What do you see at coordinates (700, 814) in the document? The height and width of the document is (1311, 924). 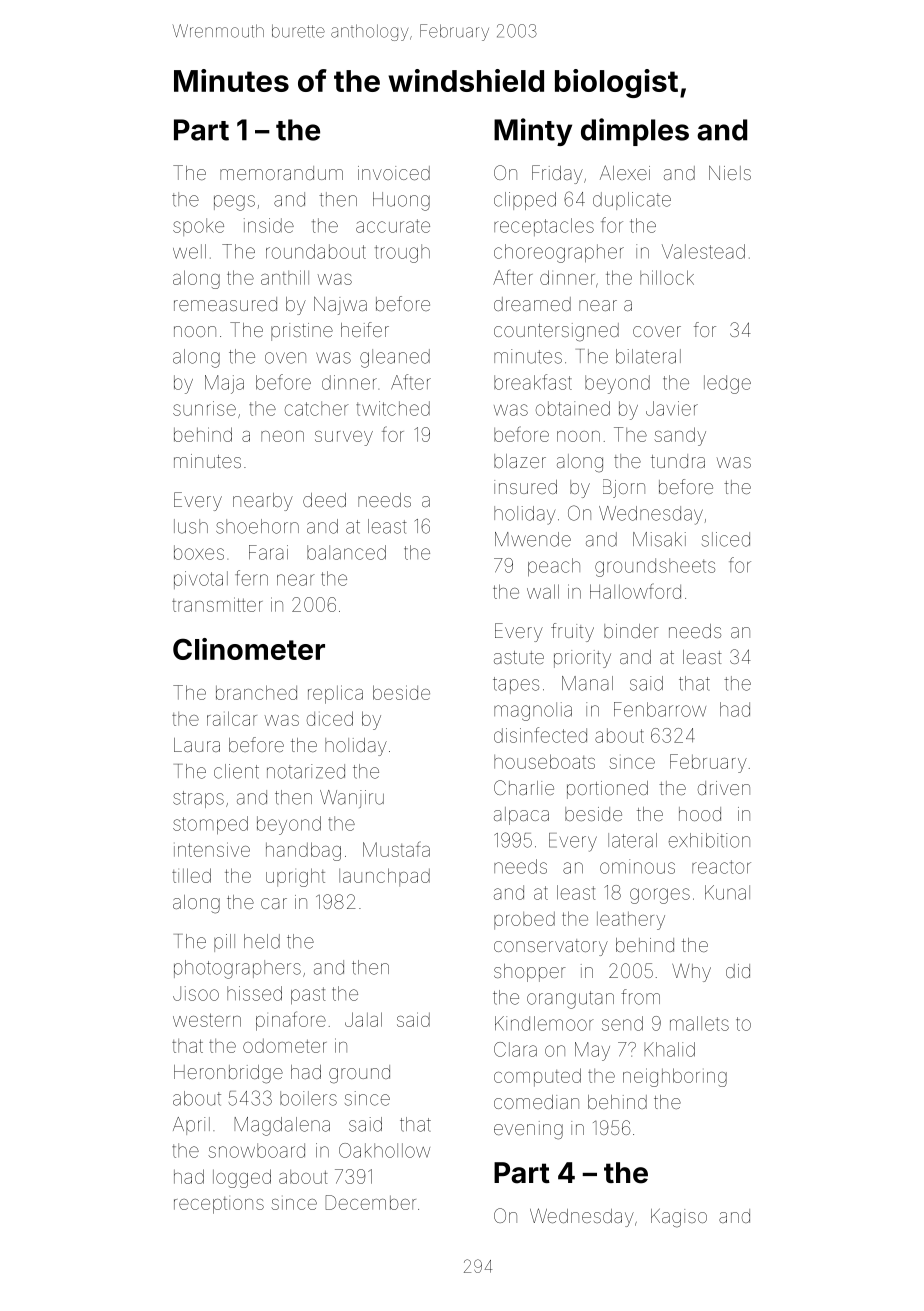 I see `hood` at bounding box center [700, 814].
